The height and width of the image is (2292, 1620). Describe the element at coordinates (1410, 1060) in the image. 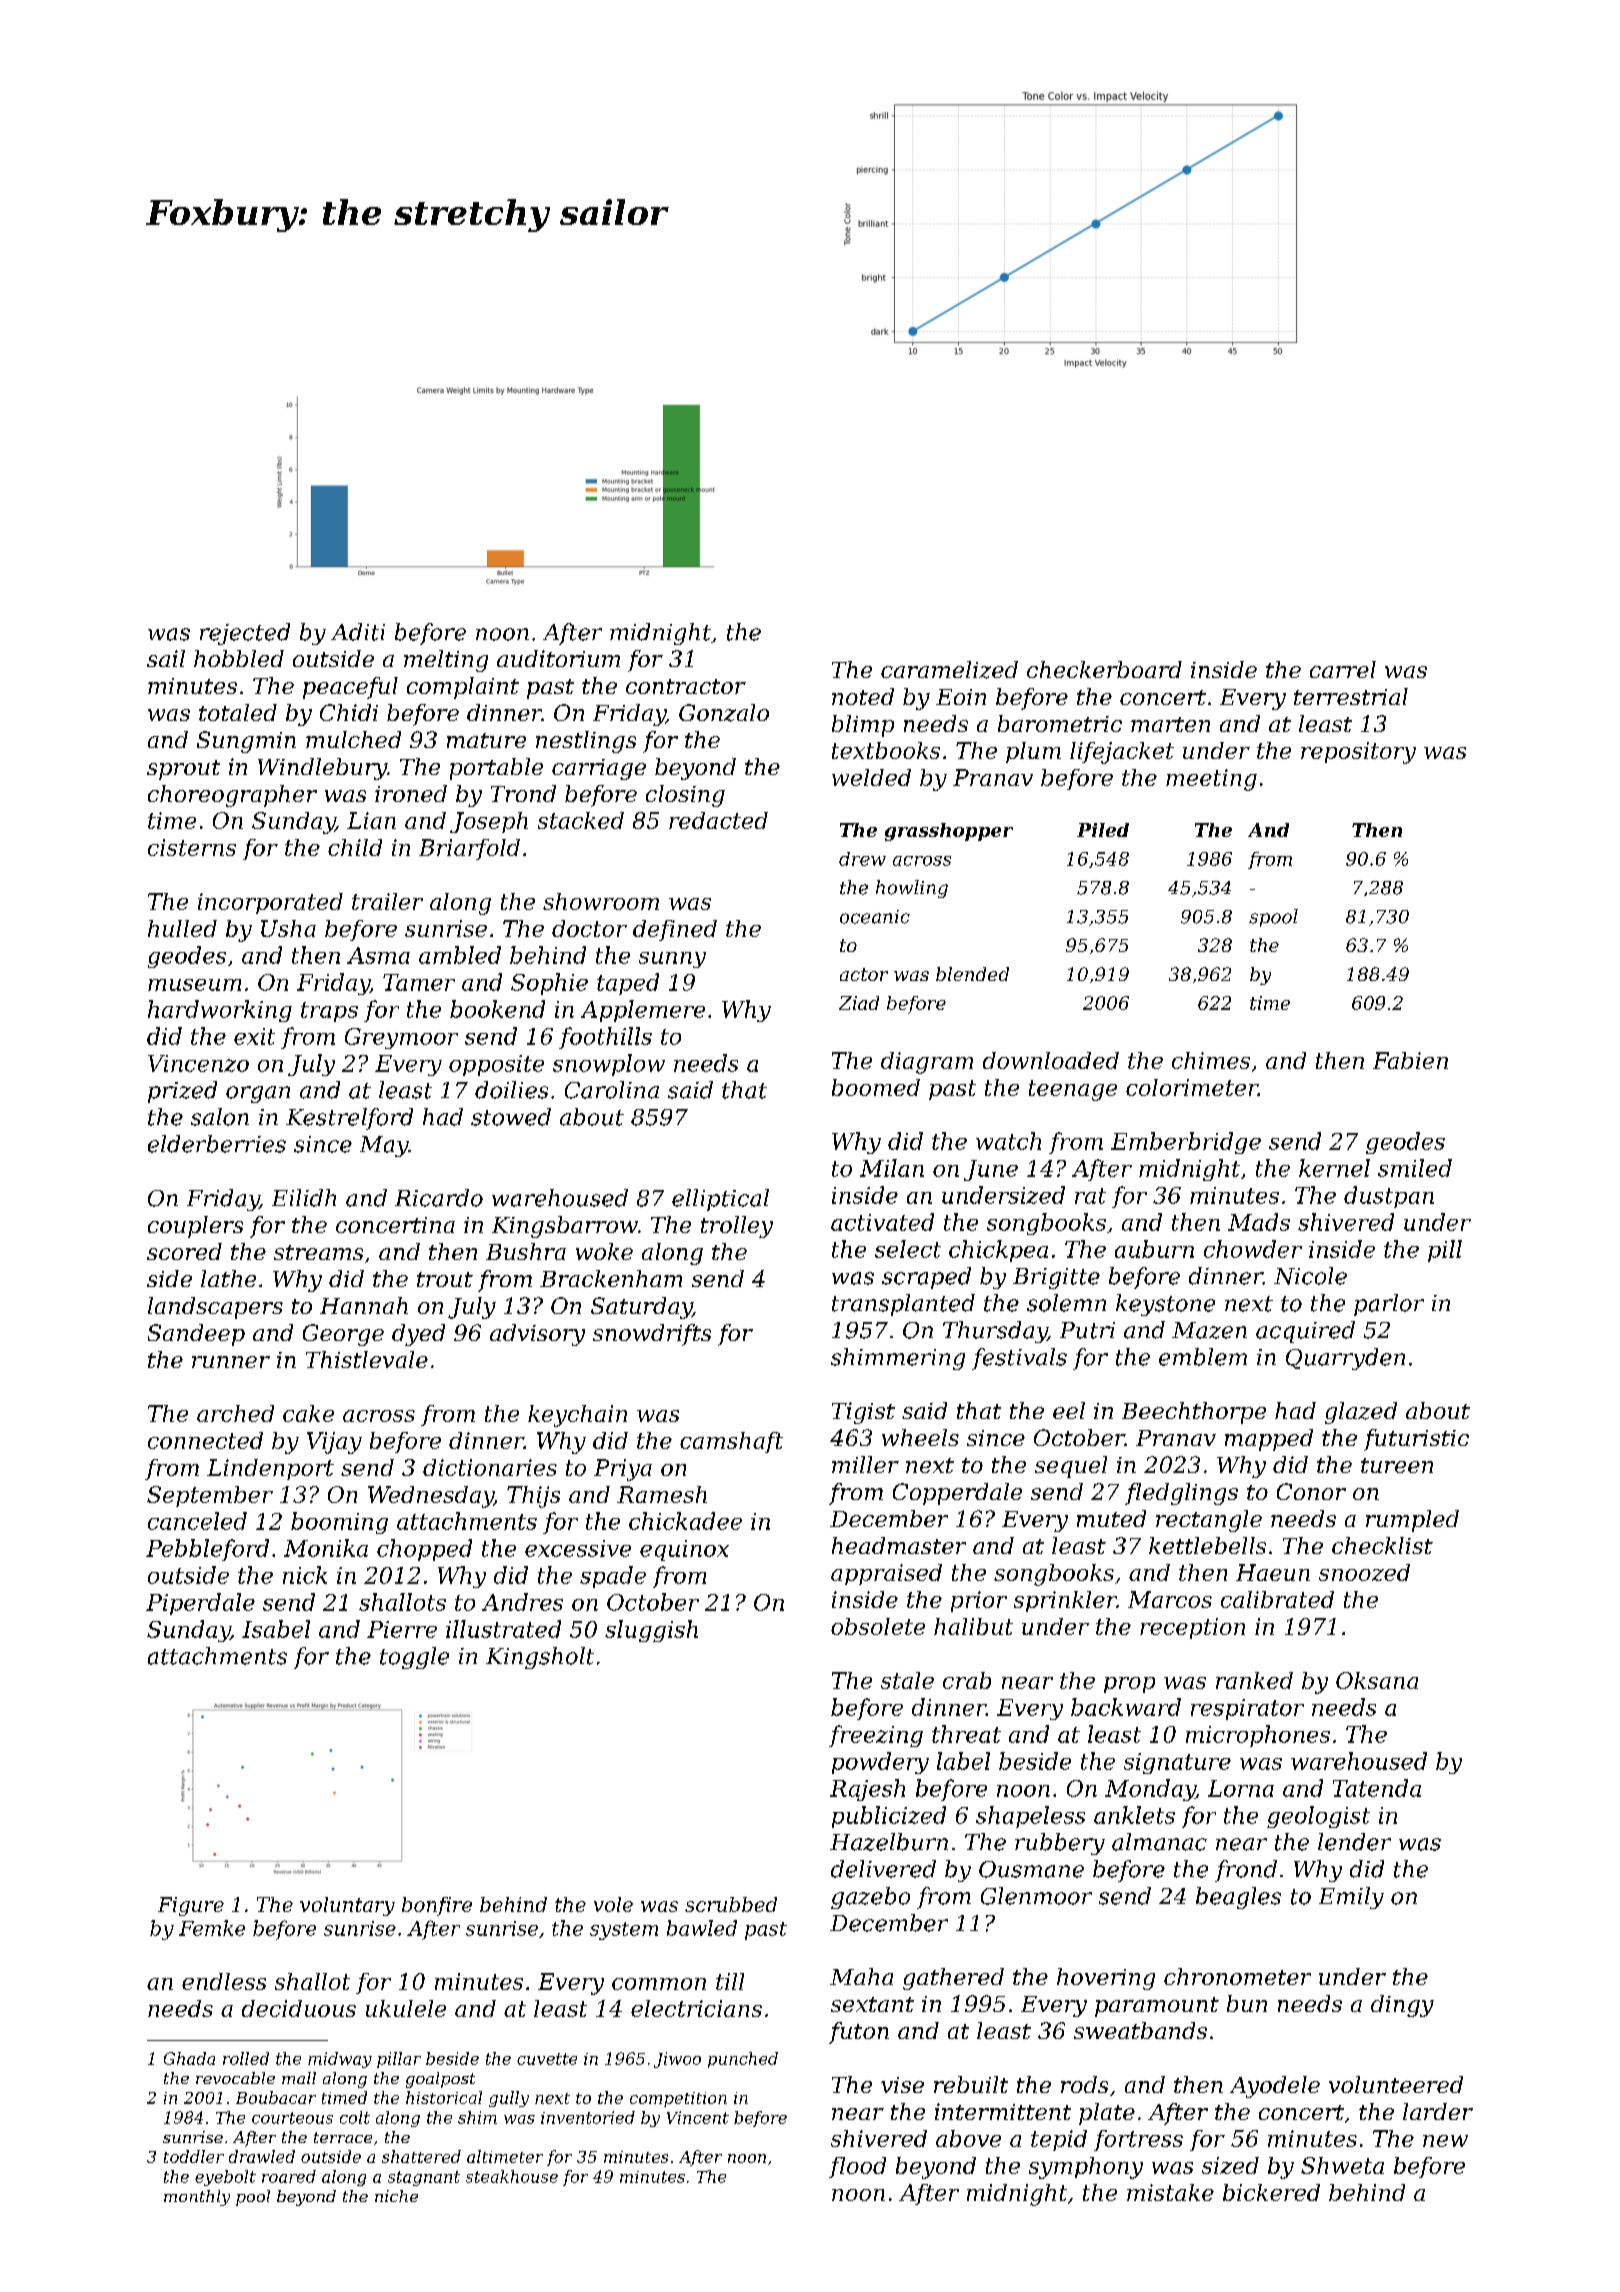

I see `Fabien` at that location.
